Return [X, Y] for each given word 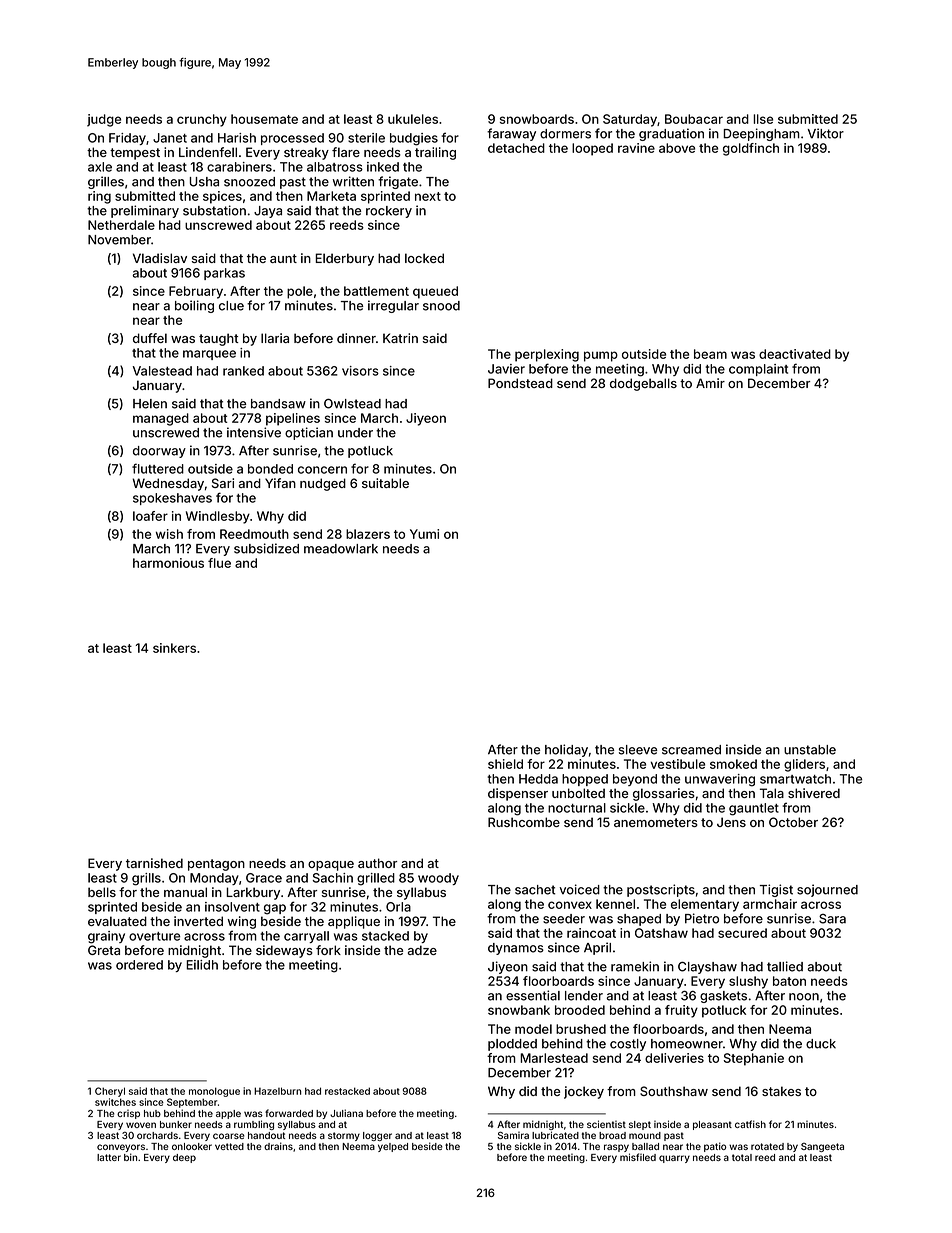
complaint [758, 370]
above [677, 148]
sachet [535, 890]
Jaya [268, 212]
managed [161, 419]
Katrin [400, 338]
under [355, 433]
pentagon [216, 865]
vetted [229, 1146]
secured [742, 933]
